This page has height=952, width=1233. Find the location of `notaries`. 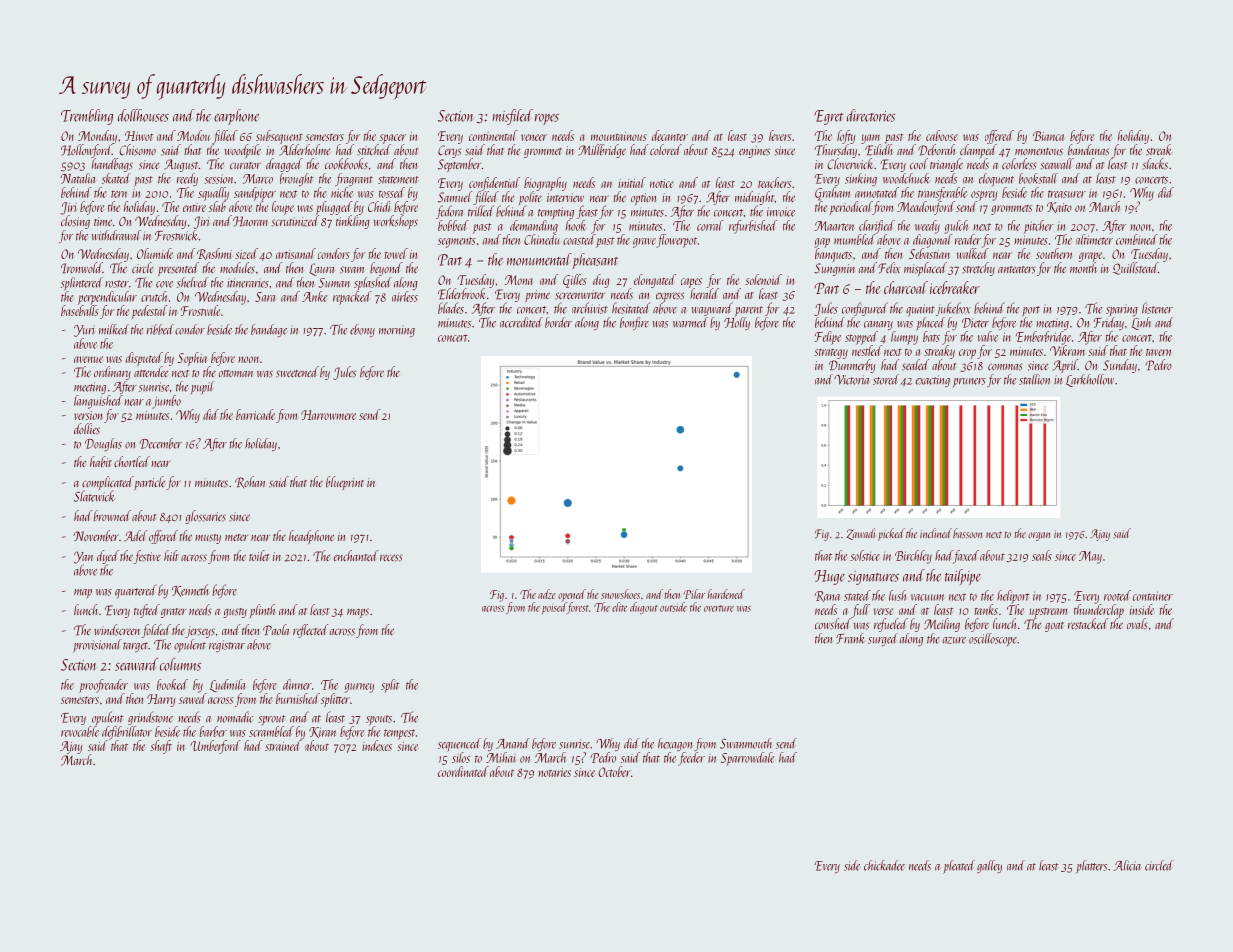

notaries is located at coordinates (554, 772).
